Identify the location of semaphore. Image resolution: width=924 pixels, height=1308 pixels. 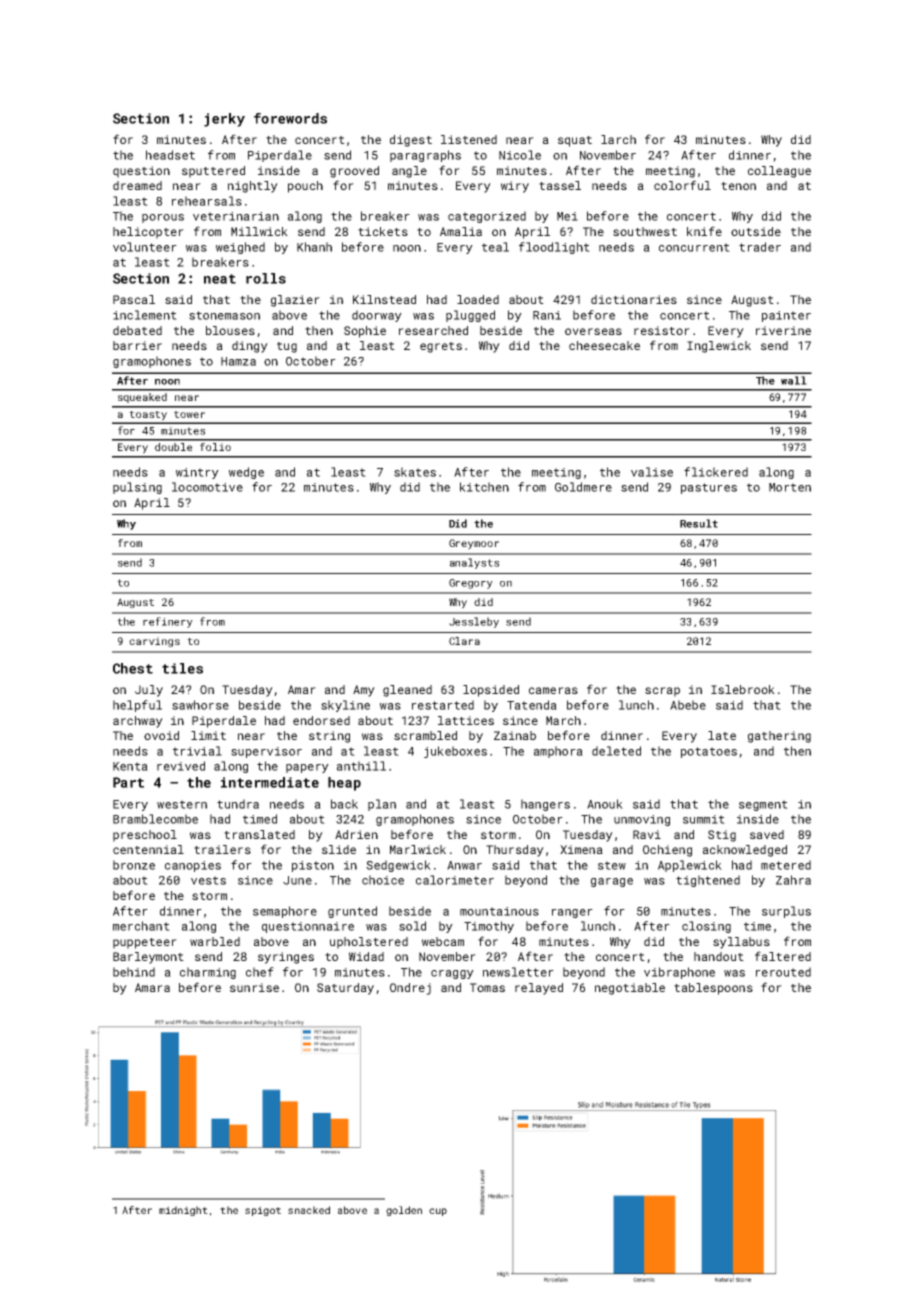
(285, 912).
